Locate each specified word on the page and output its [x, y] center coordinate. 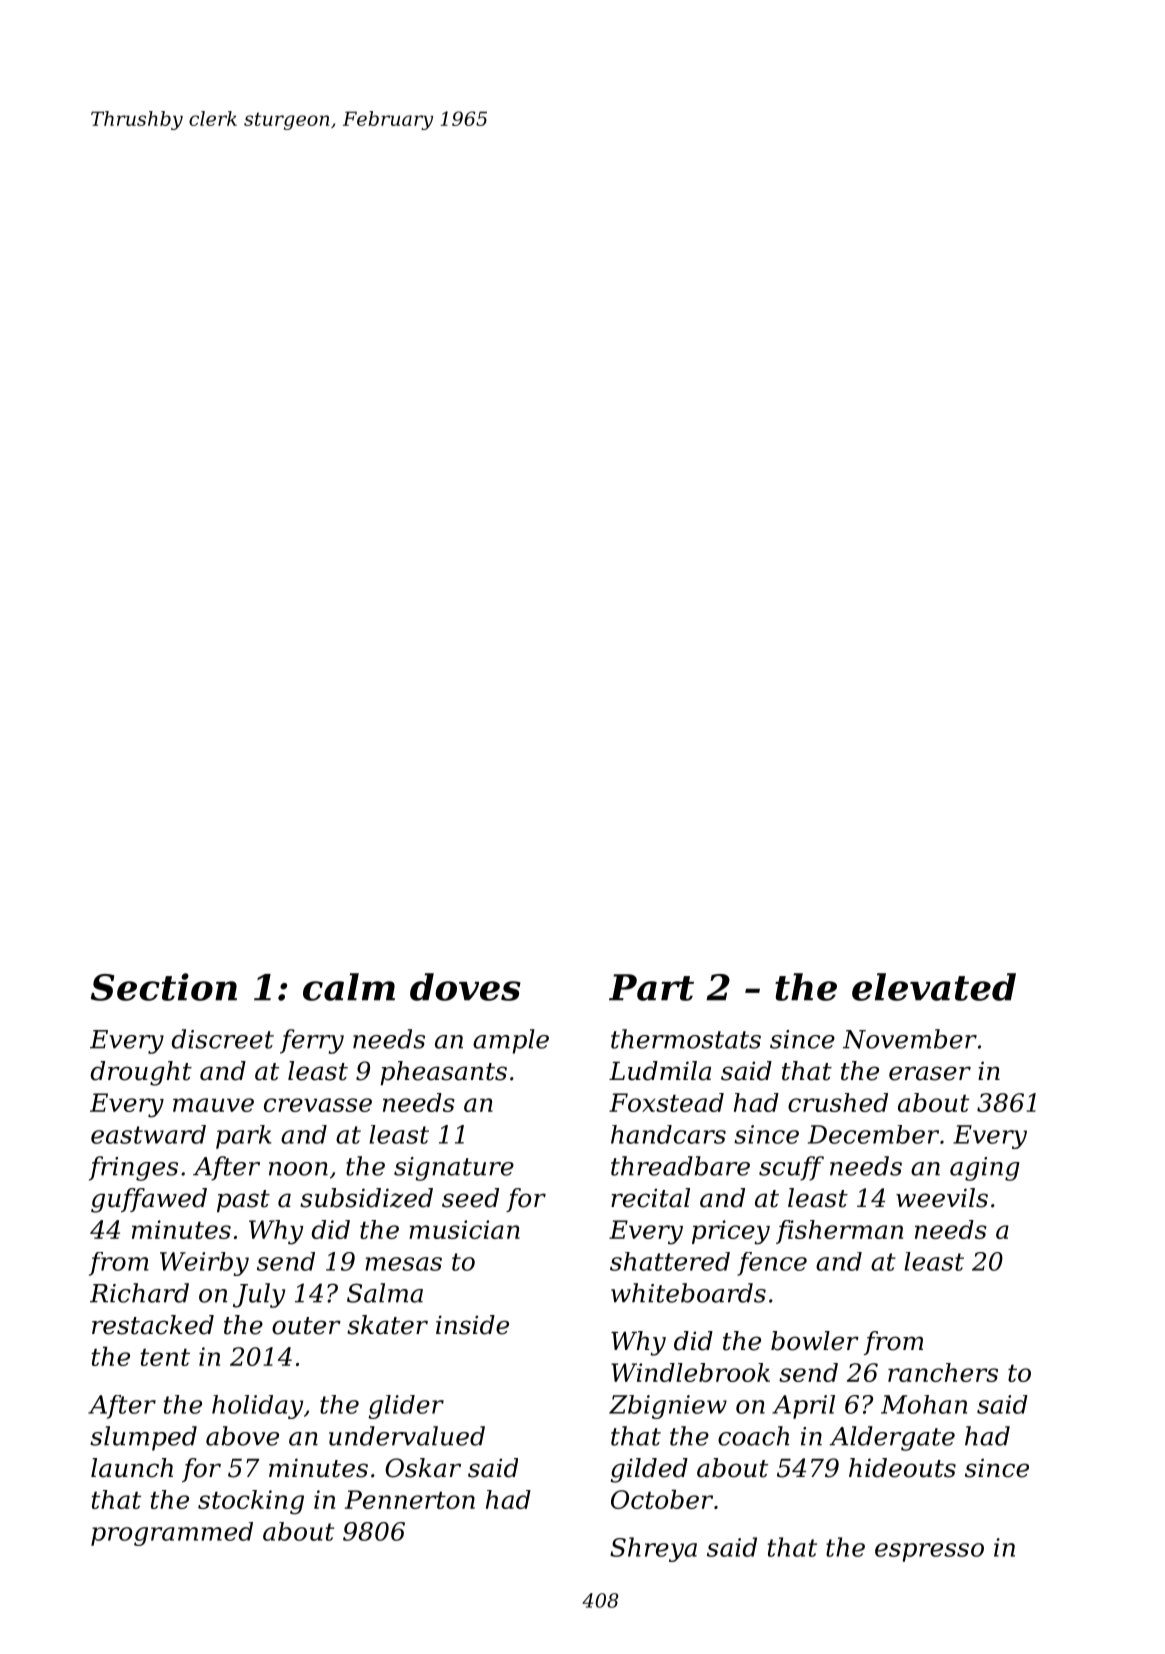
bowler [815, 1341]
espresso [929, 1552]
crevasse [318, 1105]
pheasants [443, 1073]
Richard [139, 1293]
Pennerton [410, 1499]
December [873, 1134]
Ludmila [660, 1071]
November [910, 1039]
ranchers [943, 1372]
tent [165, 1357]
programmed [172, 1534]
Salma [385, 1293]
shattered [670, 1261]
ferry [312, 1041]
